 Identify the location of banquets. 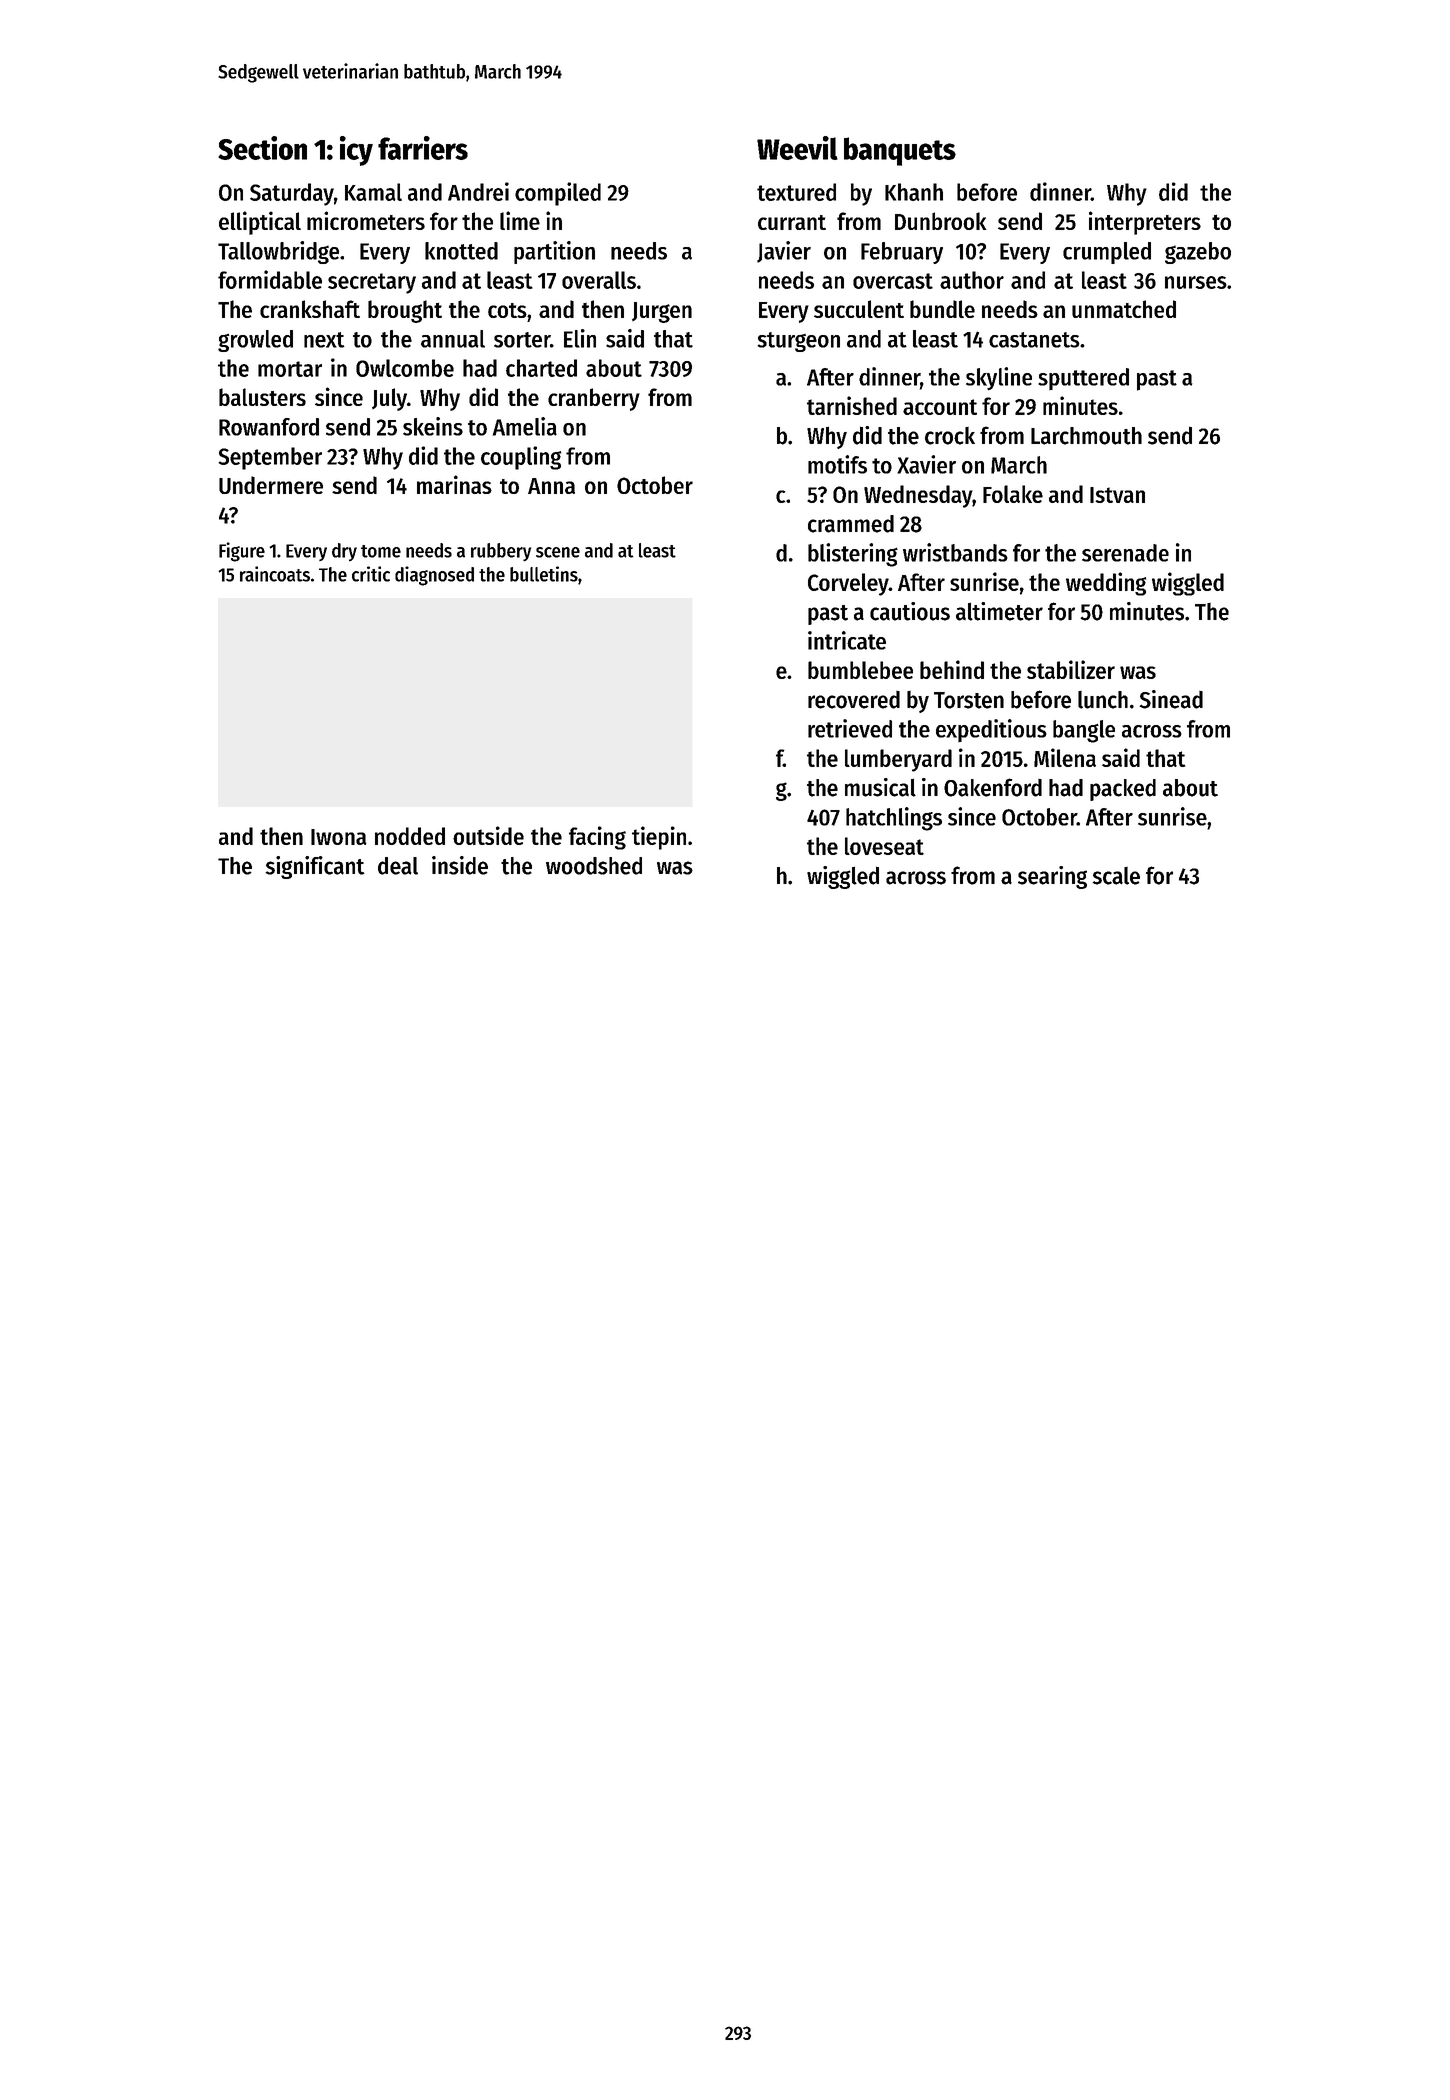
(900, 151).
